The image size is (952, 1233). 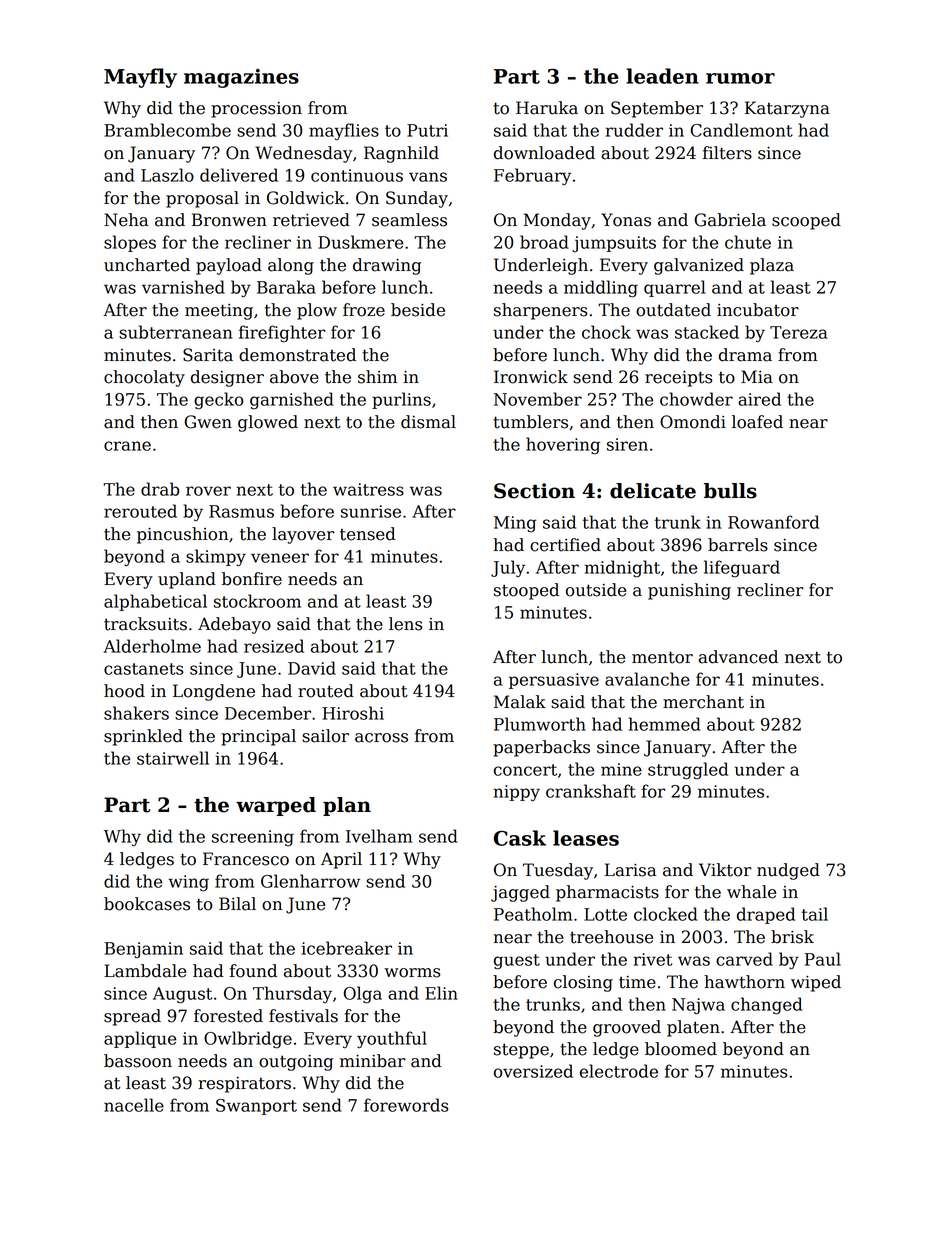 What do you see at coordinates (607, 893) in the screenshot?
I see `pharmacists` at bounding box center [607, 893].
